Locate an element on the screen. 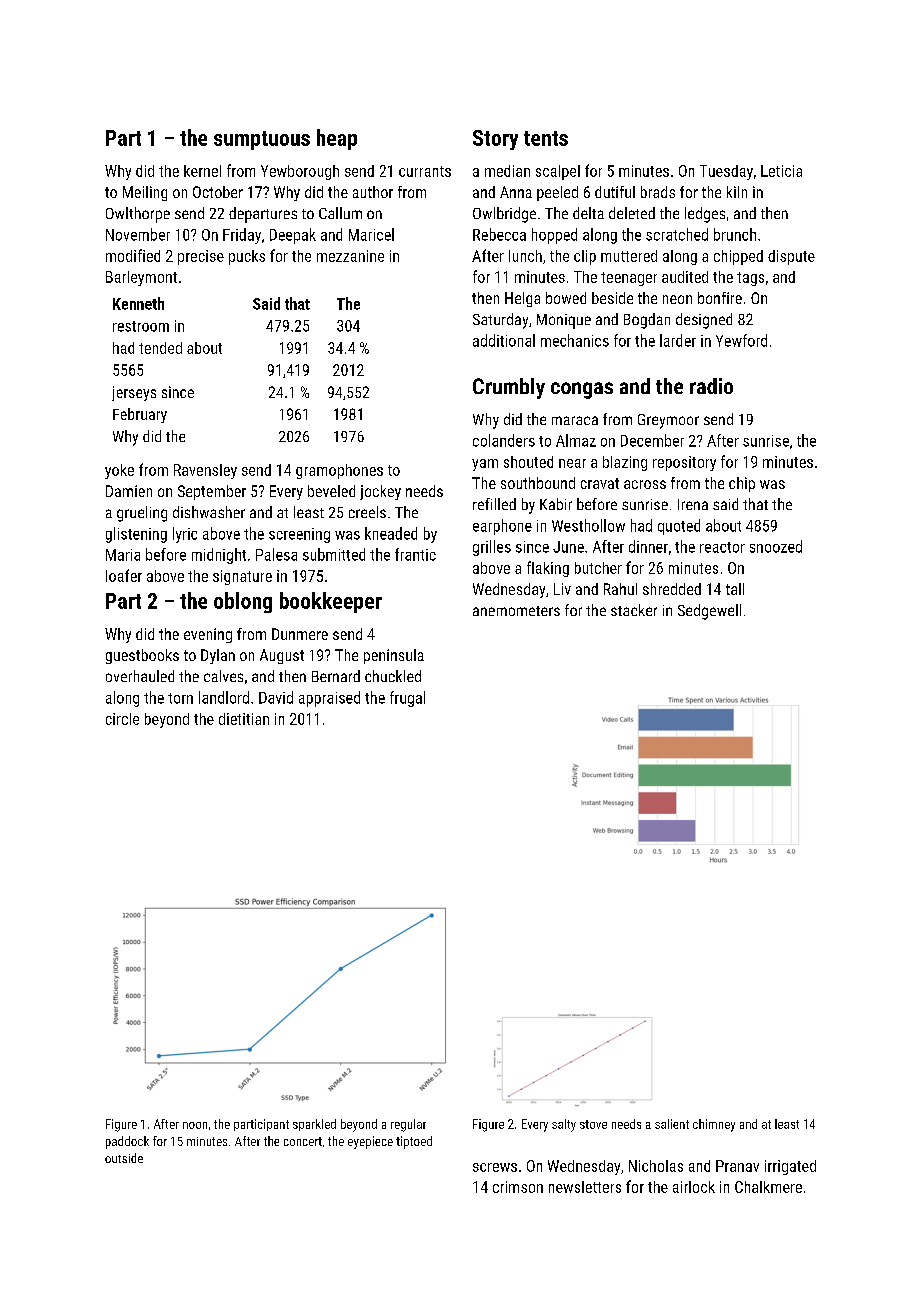  chimney is located at coordinates (714, 1125).
